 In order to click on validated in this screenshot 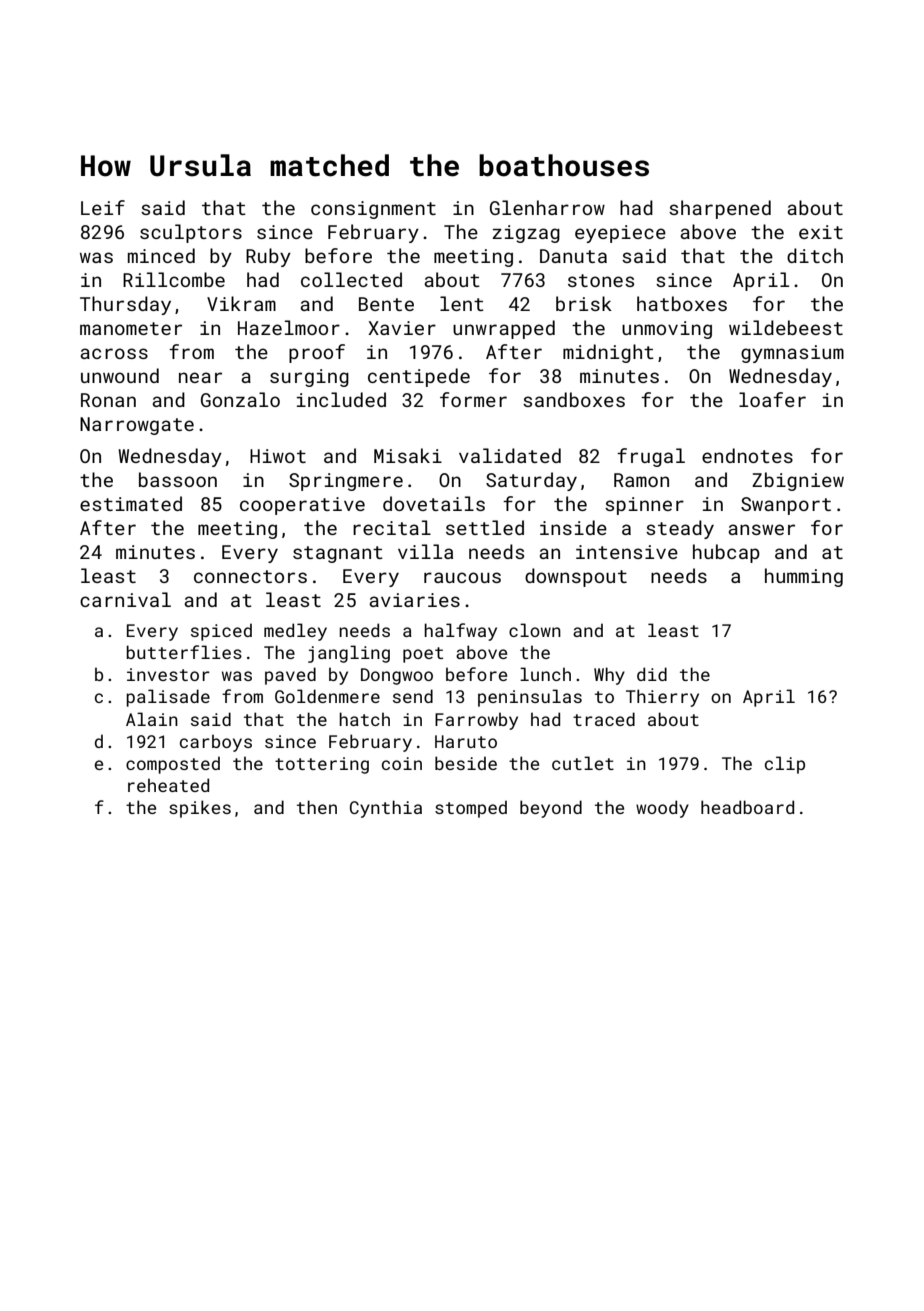, I will do `click(510, 455)`.
